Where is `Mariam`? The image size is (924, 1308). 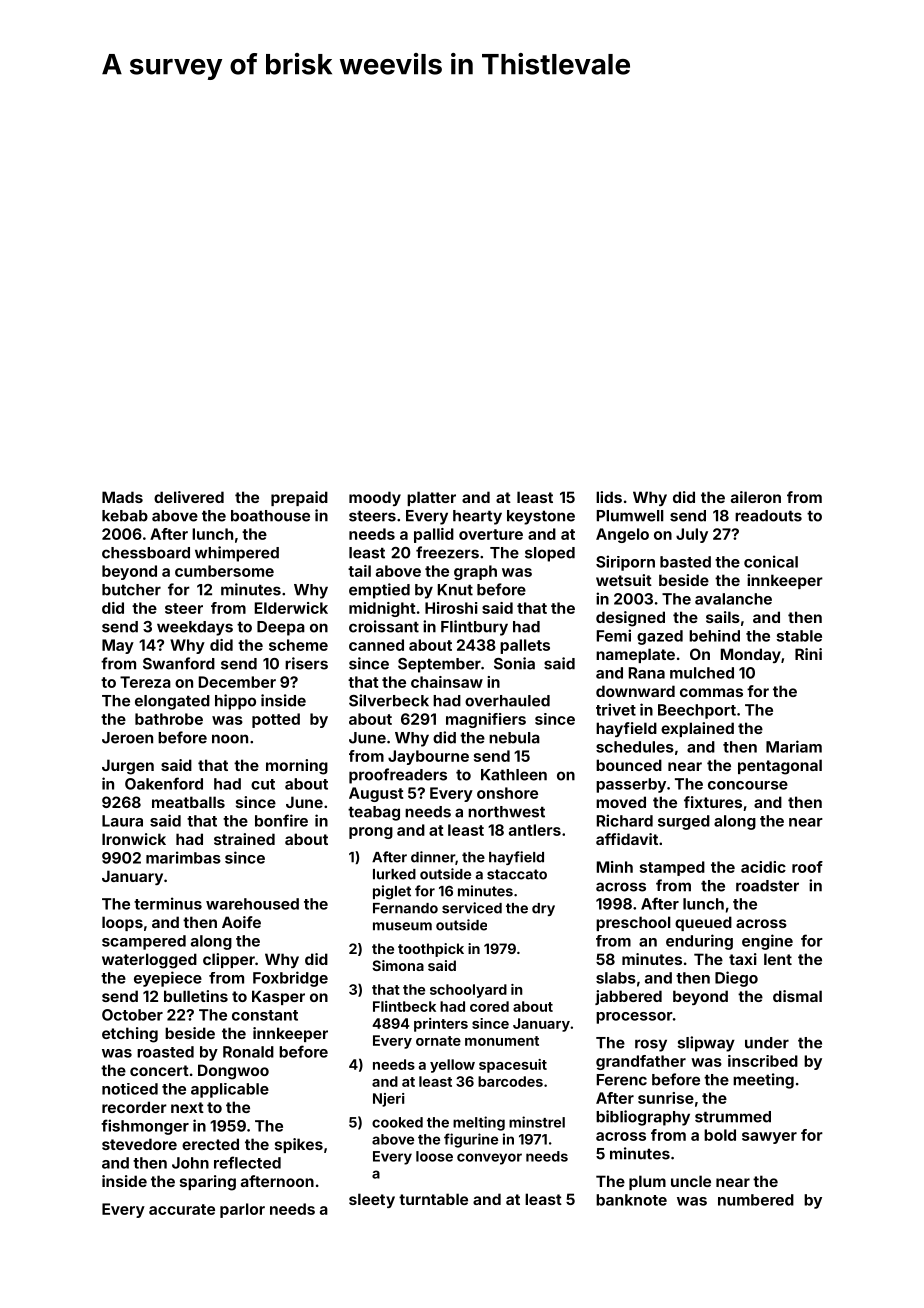 Mariam is located at coordinates (794, 746).
